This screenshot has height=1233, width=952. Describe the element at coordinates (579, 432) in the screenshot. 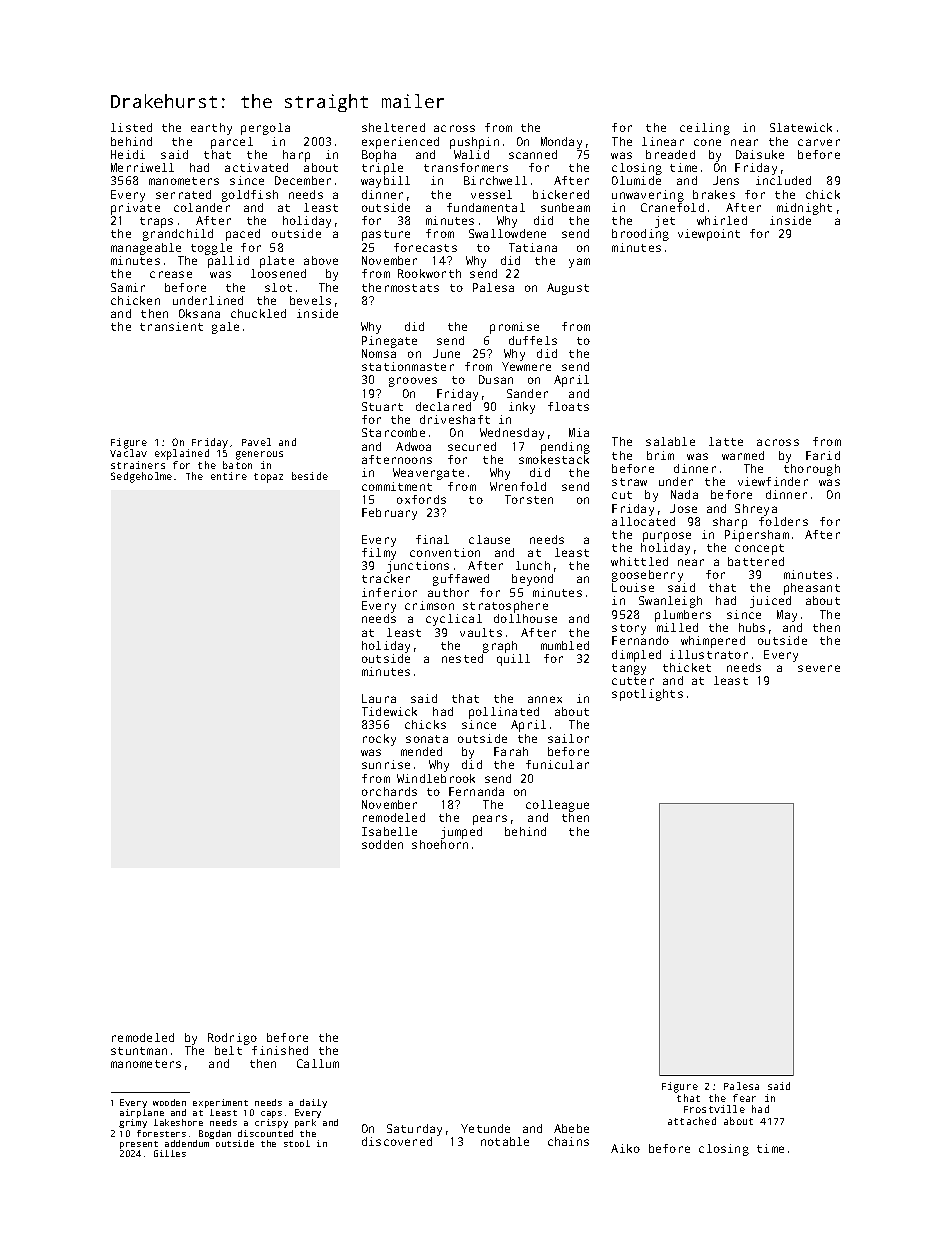

I see `Mia` at that location.
